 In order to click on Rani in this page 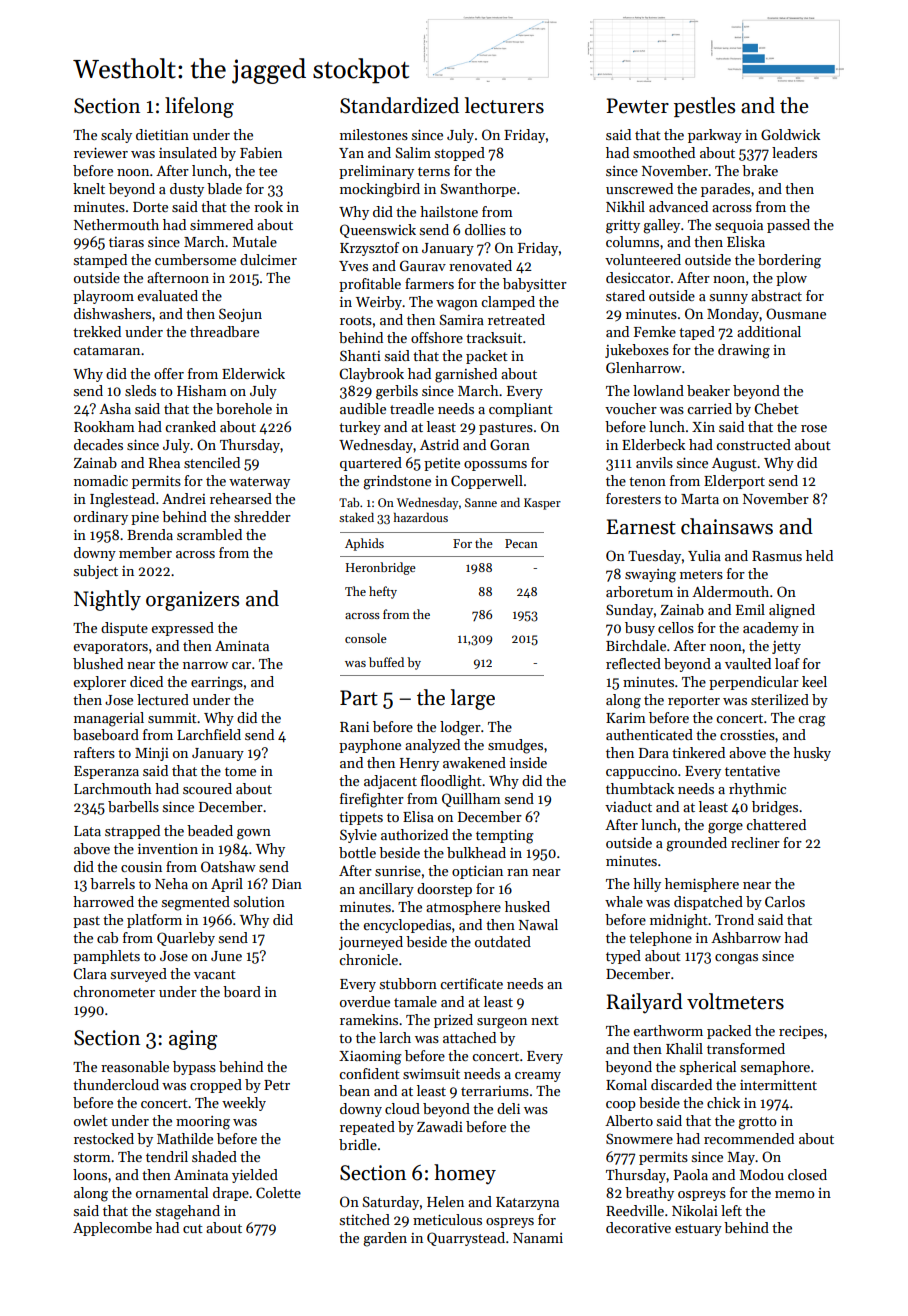, I will do `click(354, 727)`.
